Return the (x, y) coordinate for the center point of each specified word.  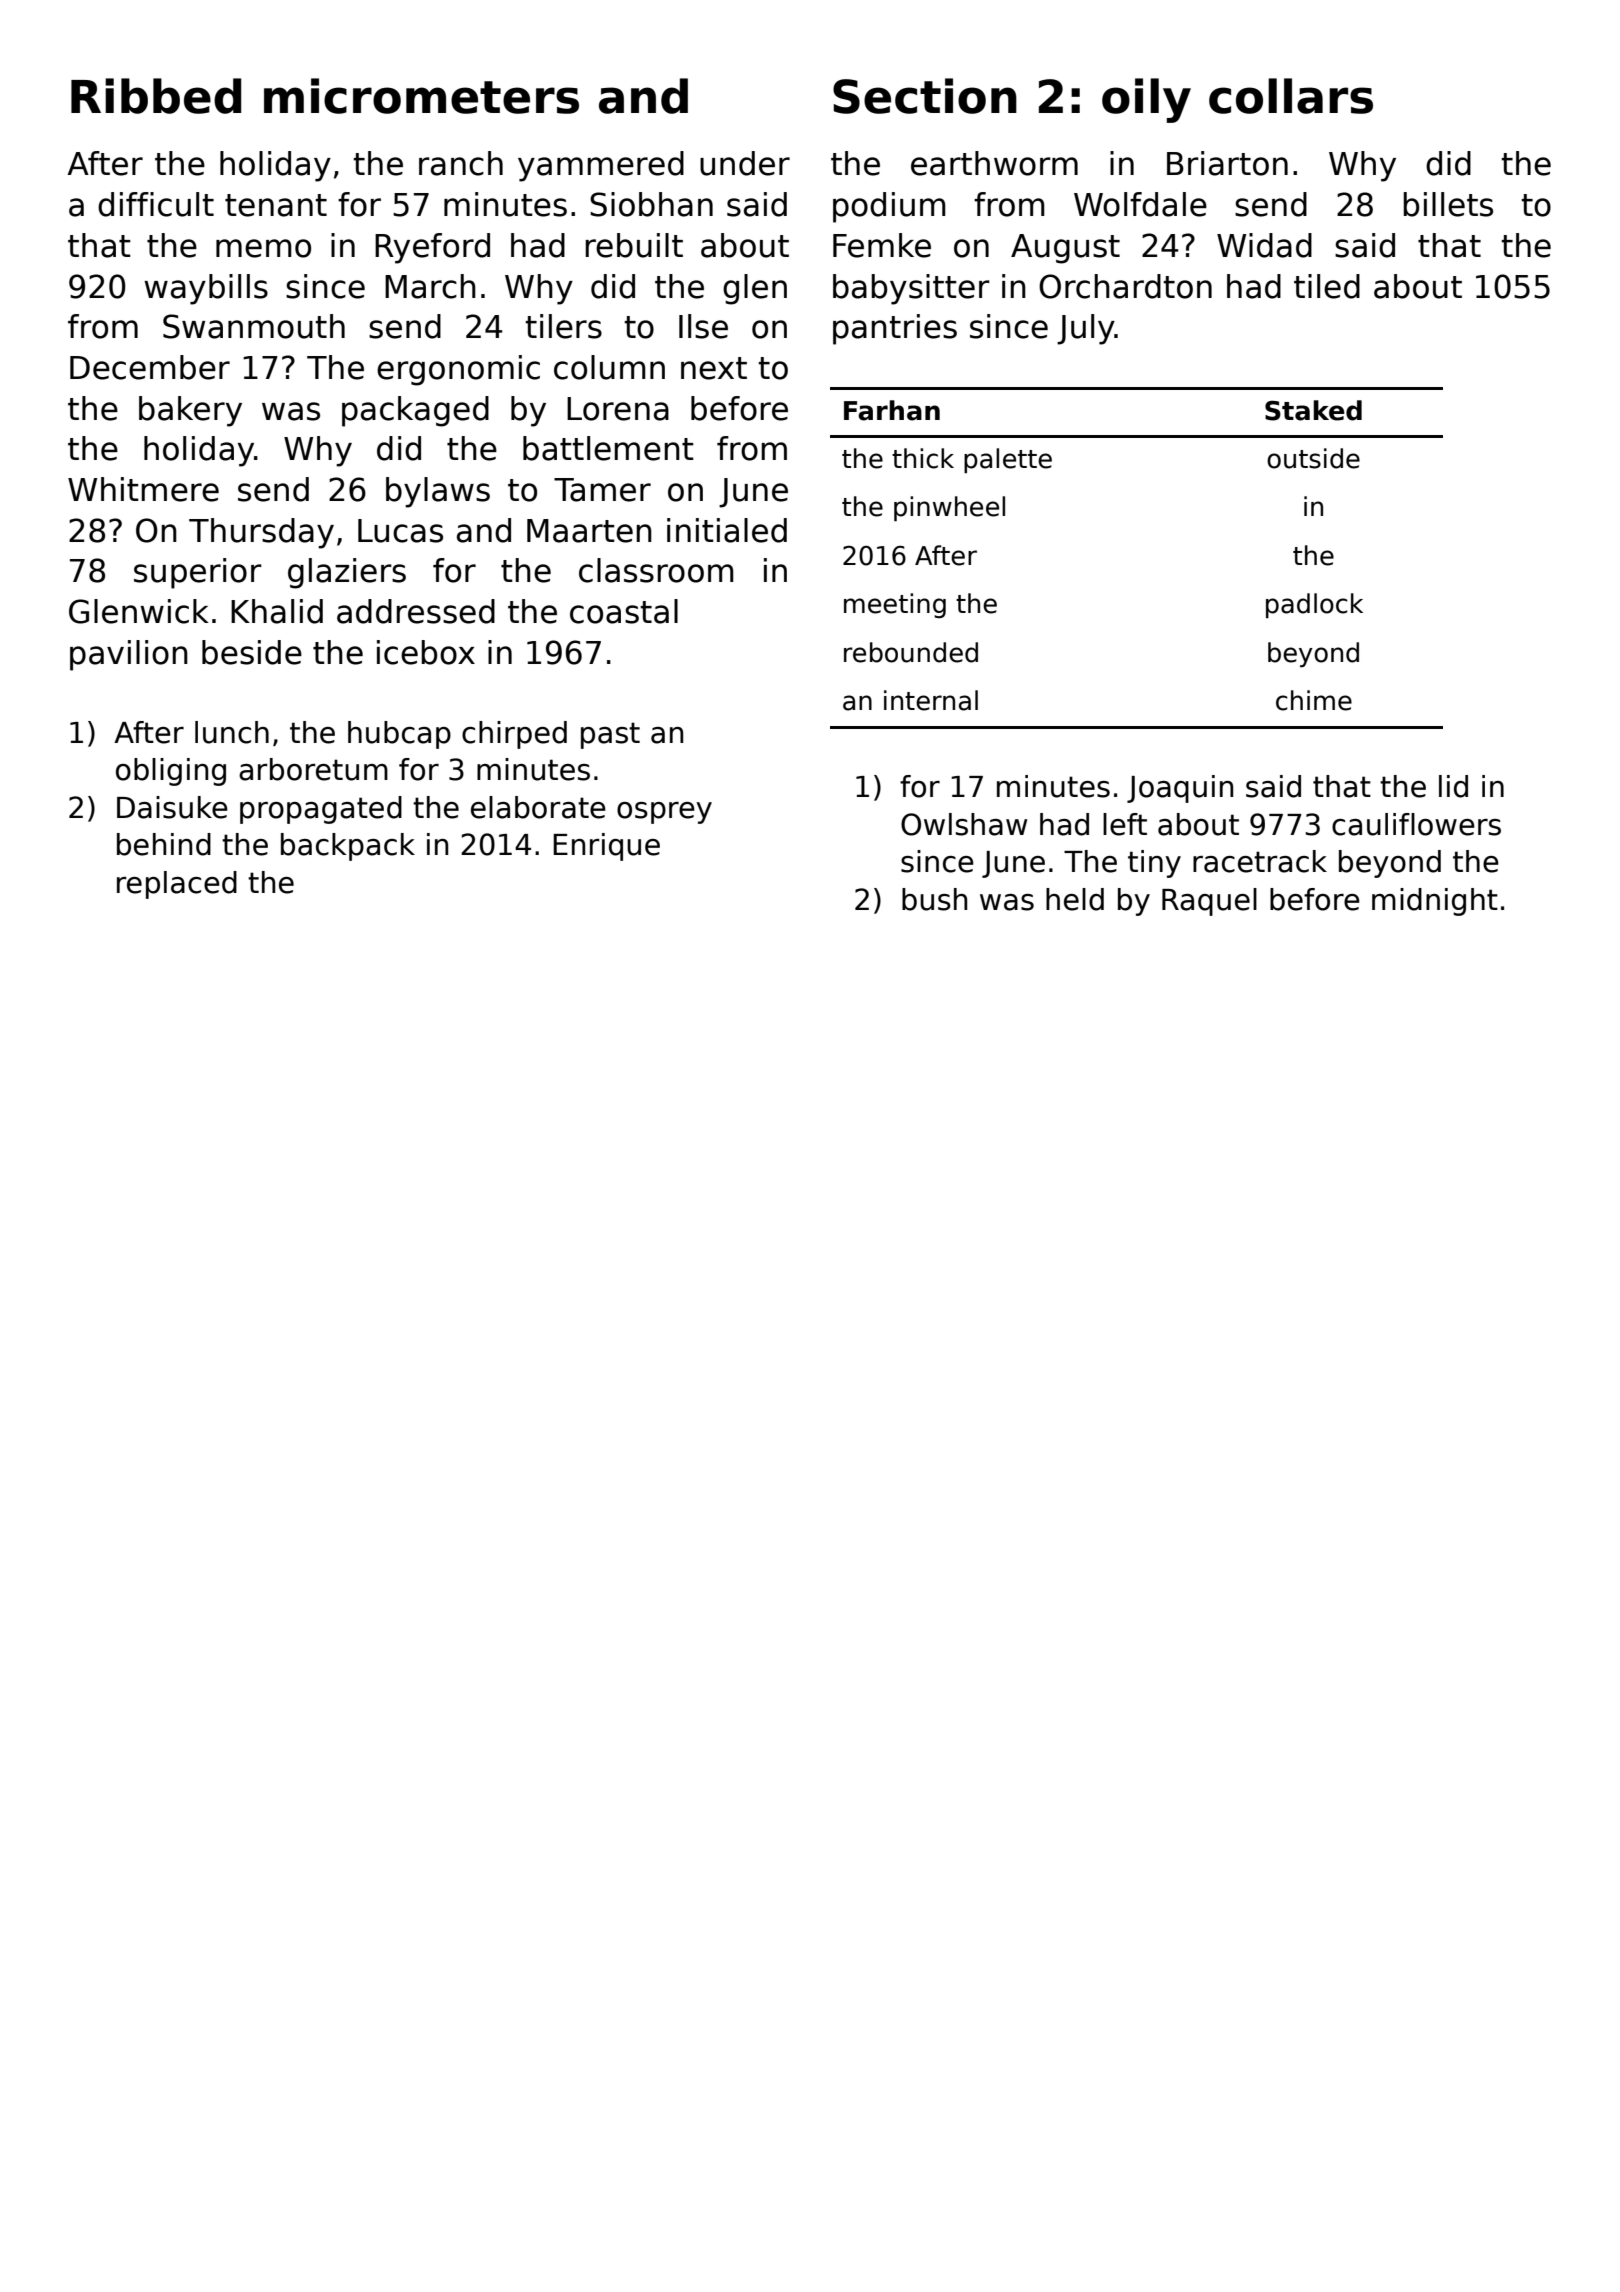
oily (1146, 100)
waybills (206, 289)
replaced (177, 885)
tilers (563, 326)
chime (1314, 700)
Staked (1313, 410)
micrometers (421, 96)
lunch (232, 732)
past (610, 735)
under (745, 163)
